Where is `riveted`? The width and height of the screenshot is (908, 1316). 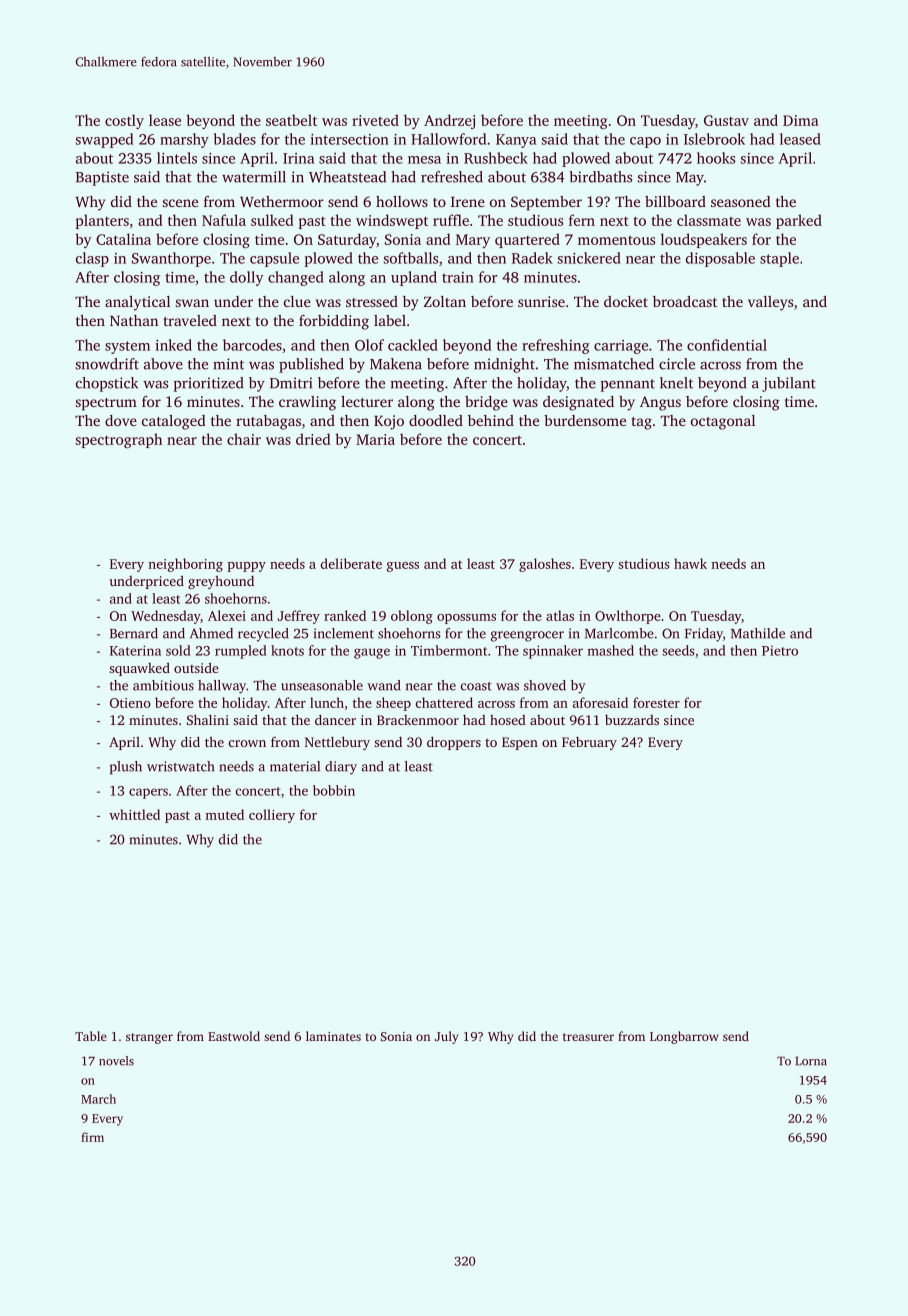
riveted is located at coordinates (375, 120).
